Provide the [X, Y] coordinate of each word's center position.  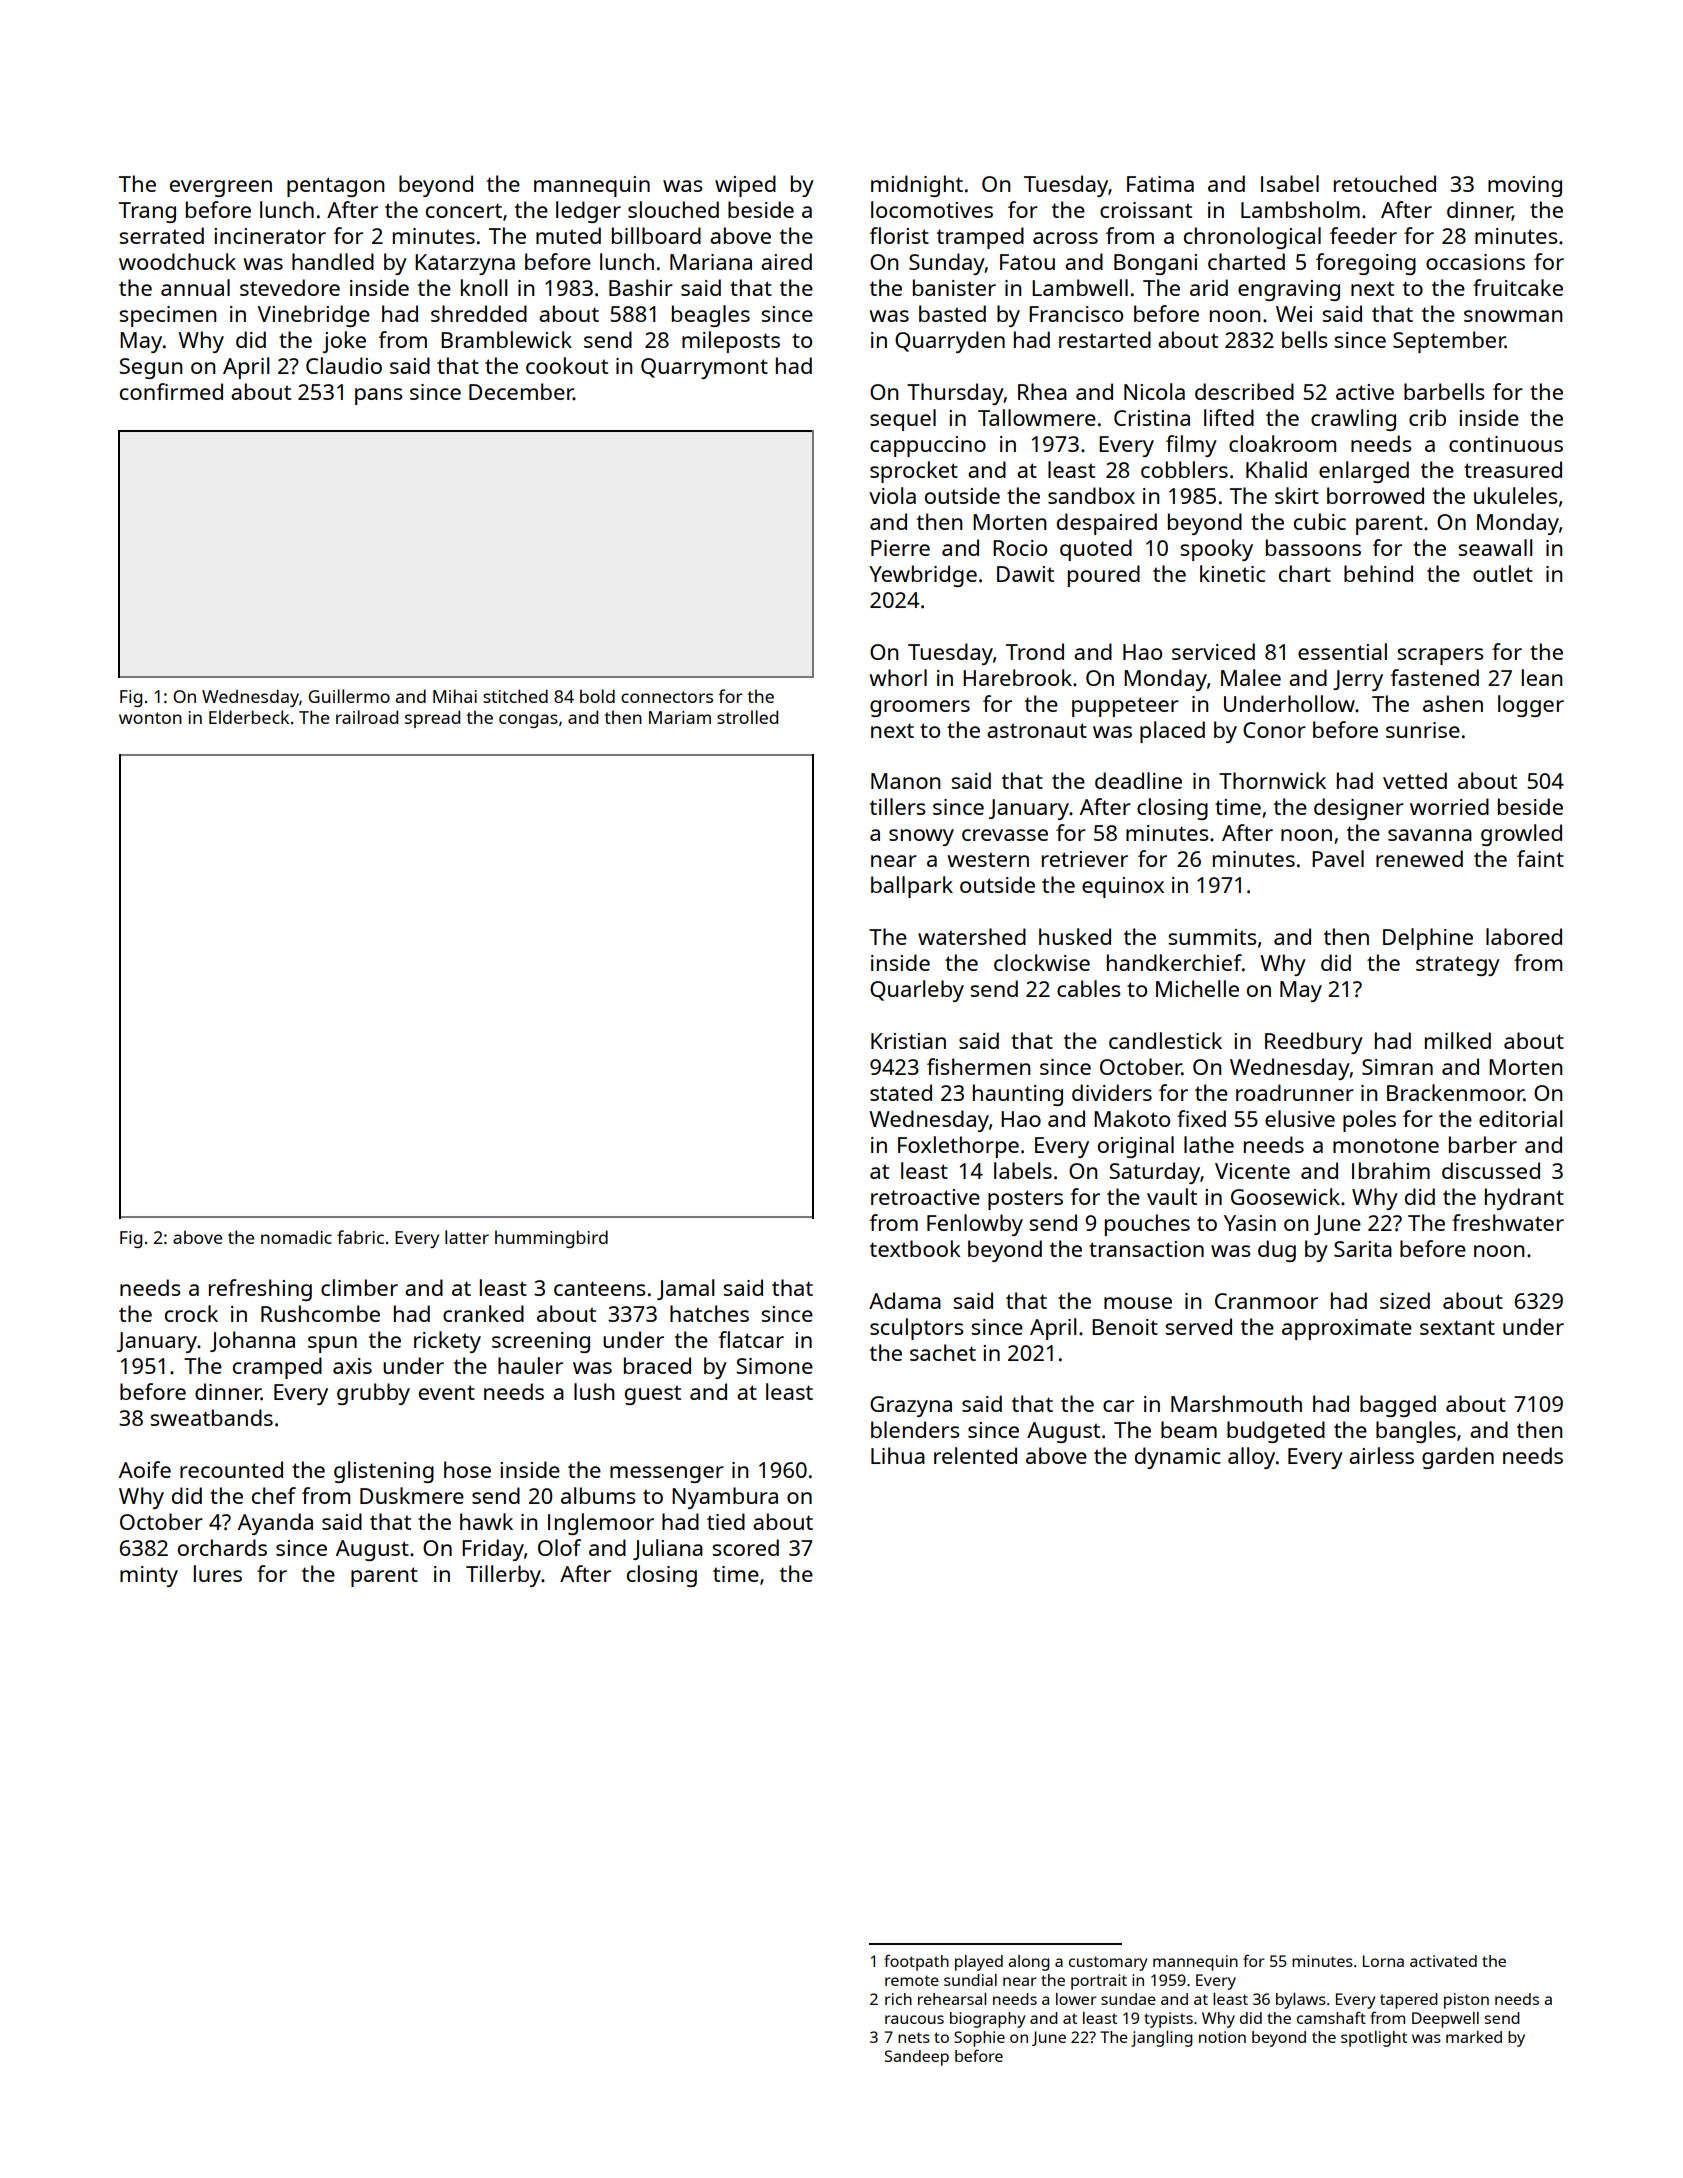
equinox [1123, 887]
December [521, 391]
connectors [667, 697]
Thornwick [1272, 780]
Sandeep [917, 2058]
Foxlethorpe [958, 1147]
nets [914, 2037]
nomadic [296, 1237]
